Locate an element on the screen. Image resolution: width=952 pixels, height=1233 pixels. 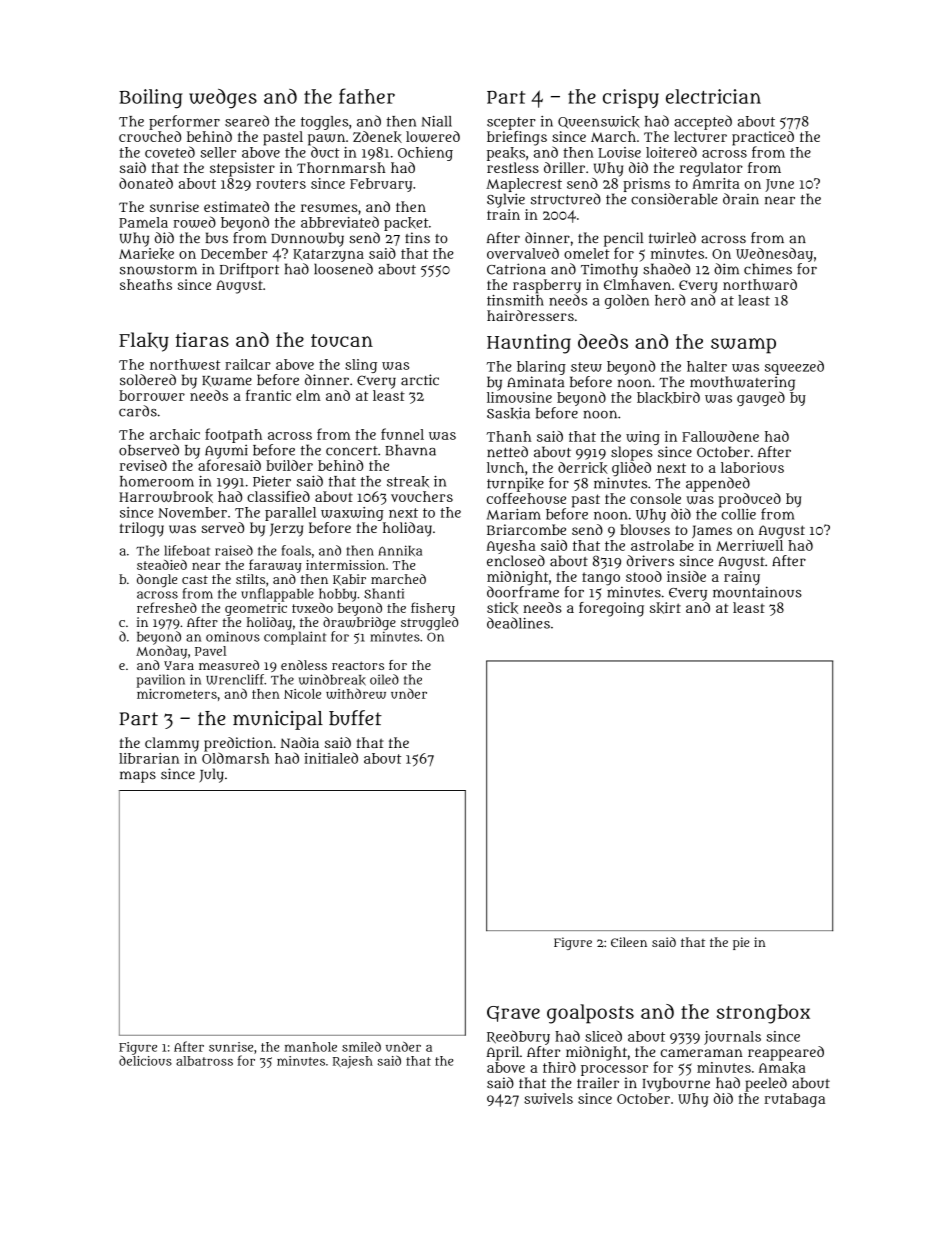
estimated is located at coordinates (236, 206).
